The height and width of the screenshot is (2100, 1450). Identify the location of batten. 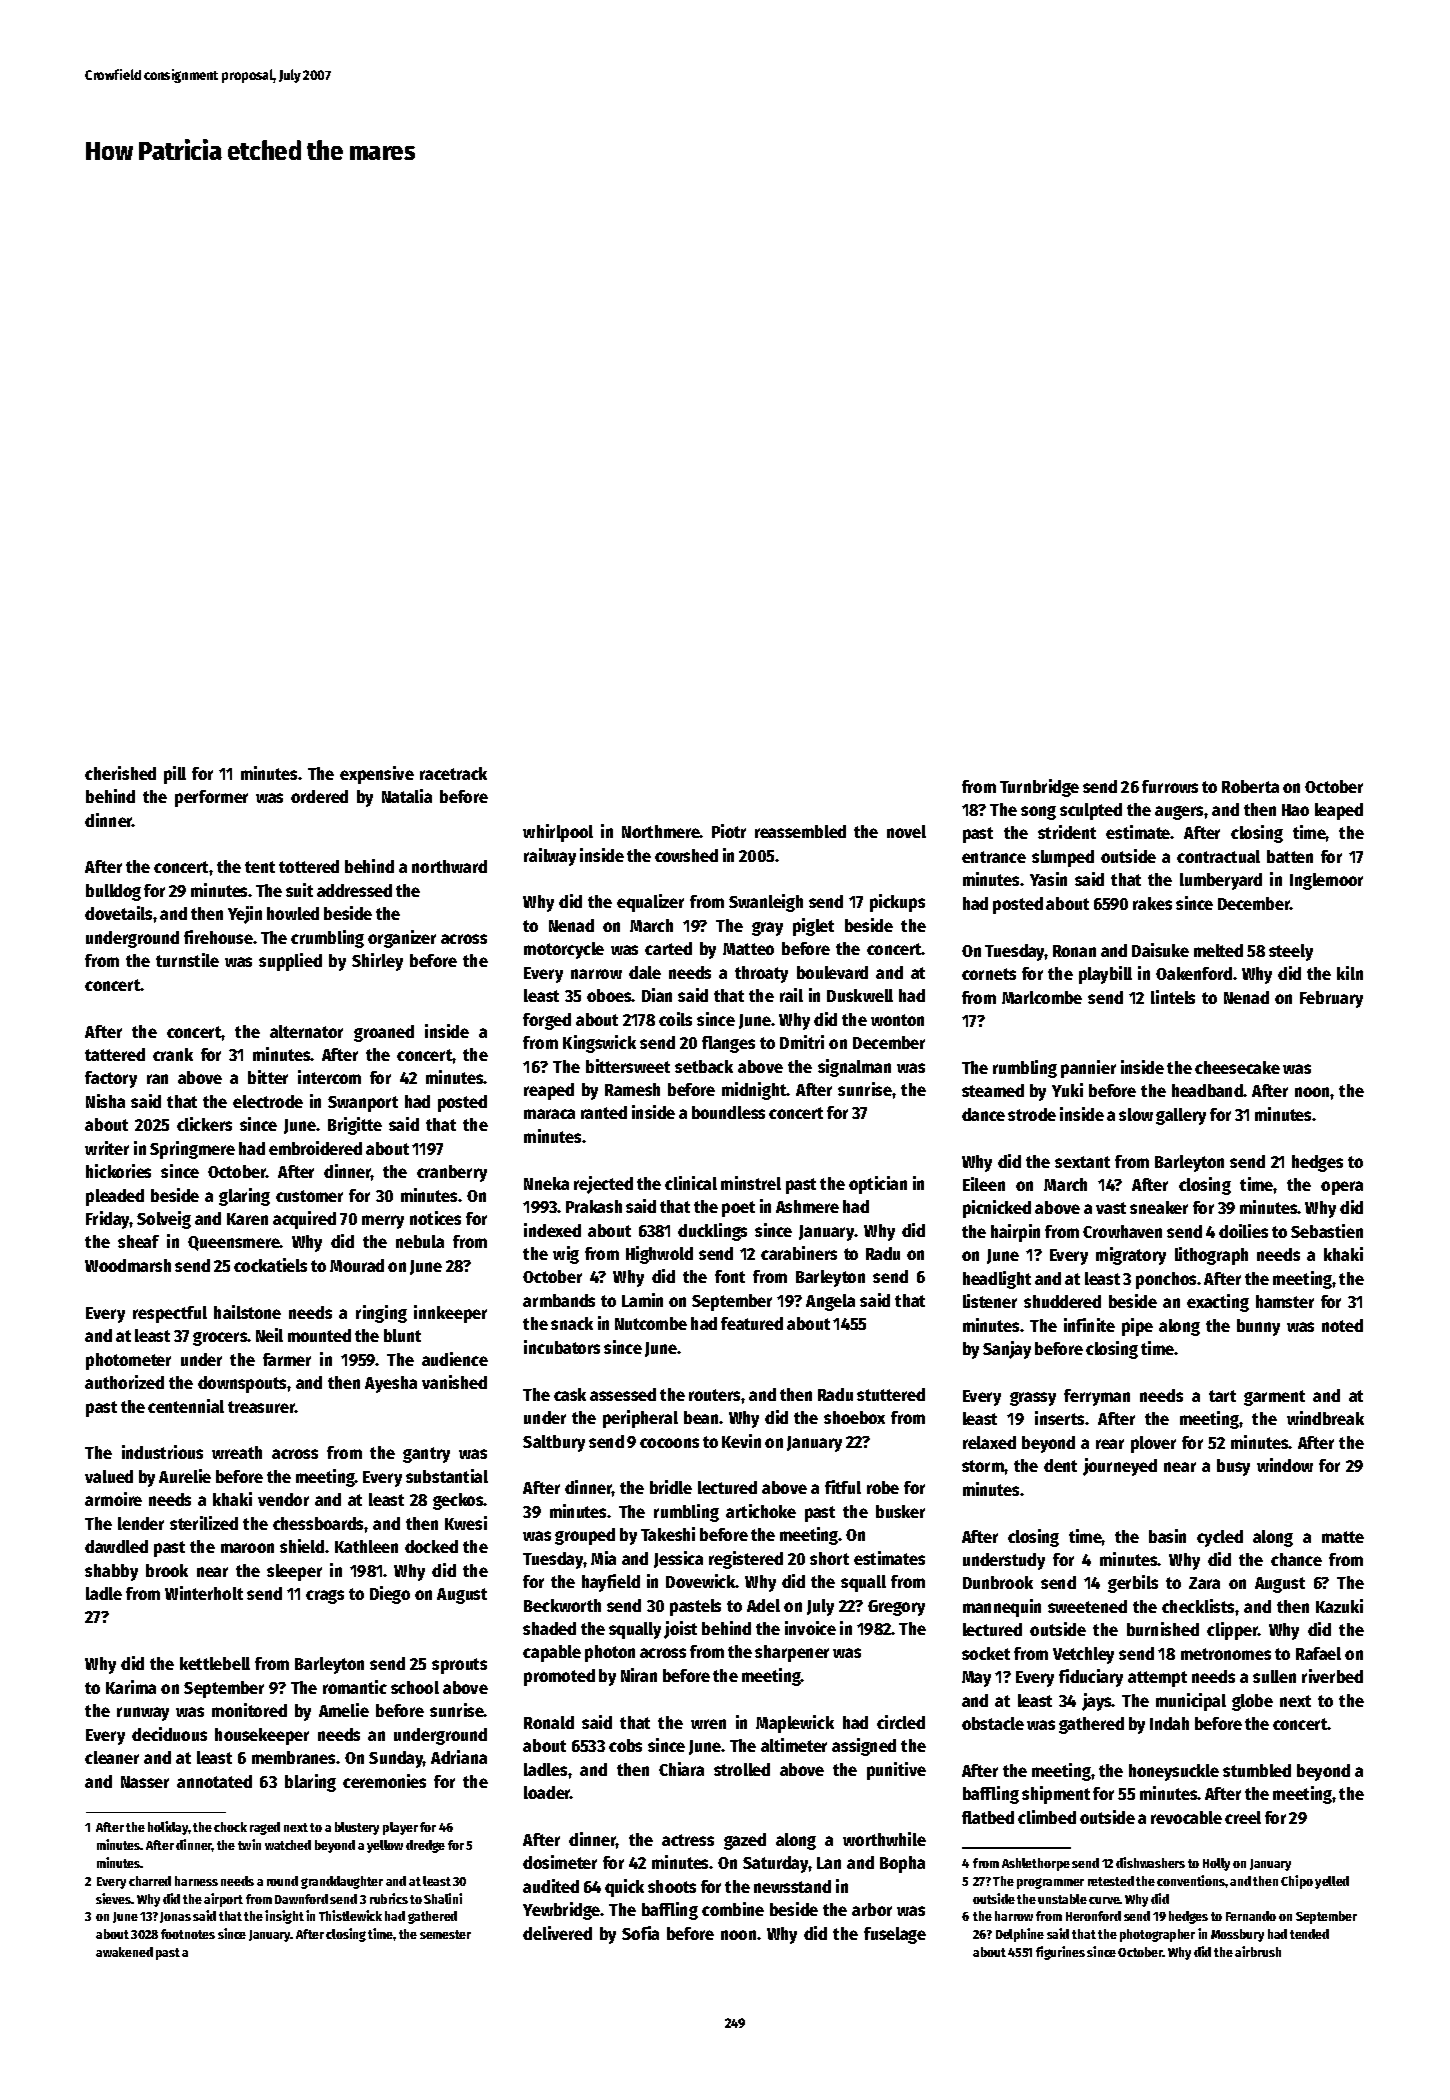
(1290, 856).
